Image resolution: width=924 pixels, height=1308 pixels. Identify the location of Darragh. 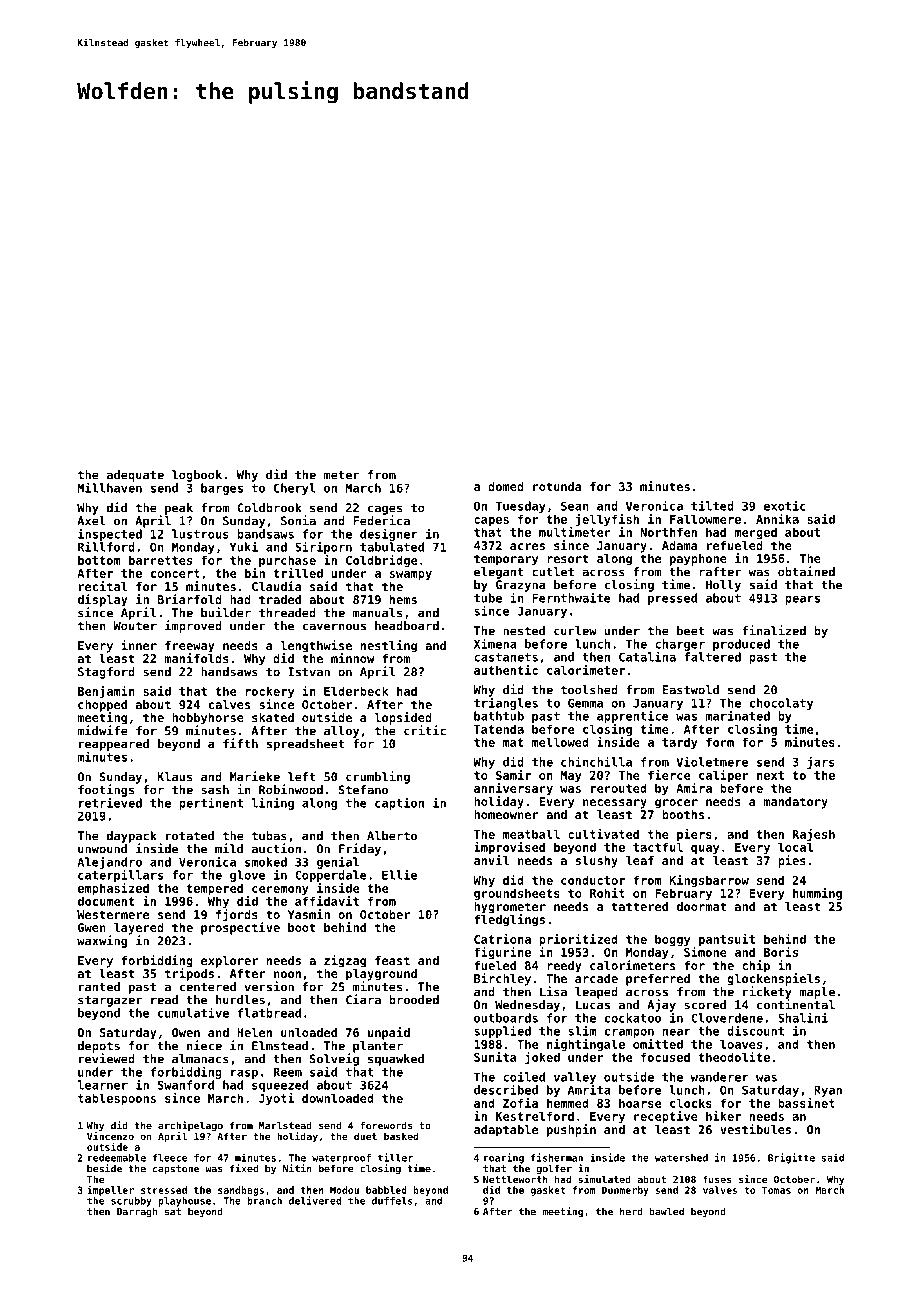
(137, 1213).
